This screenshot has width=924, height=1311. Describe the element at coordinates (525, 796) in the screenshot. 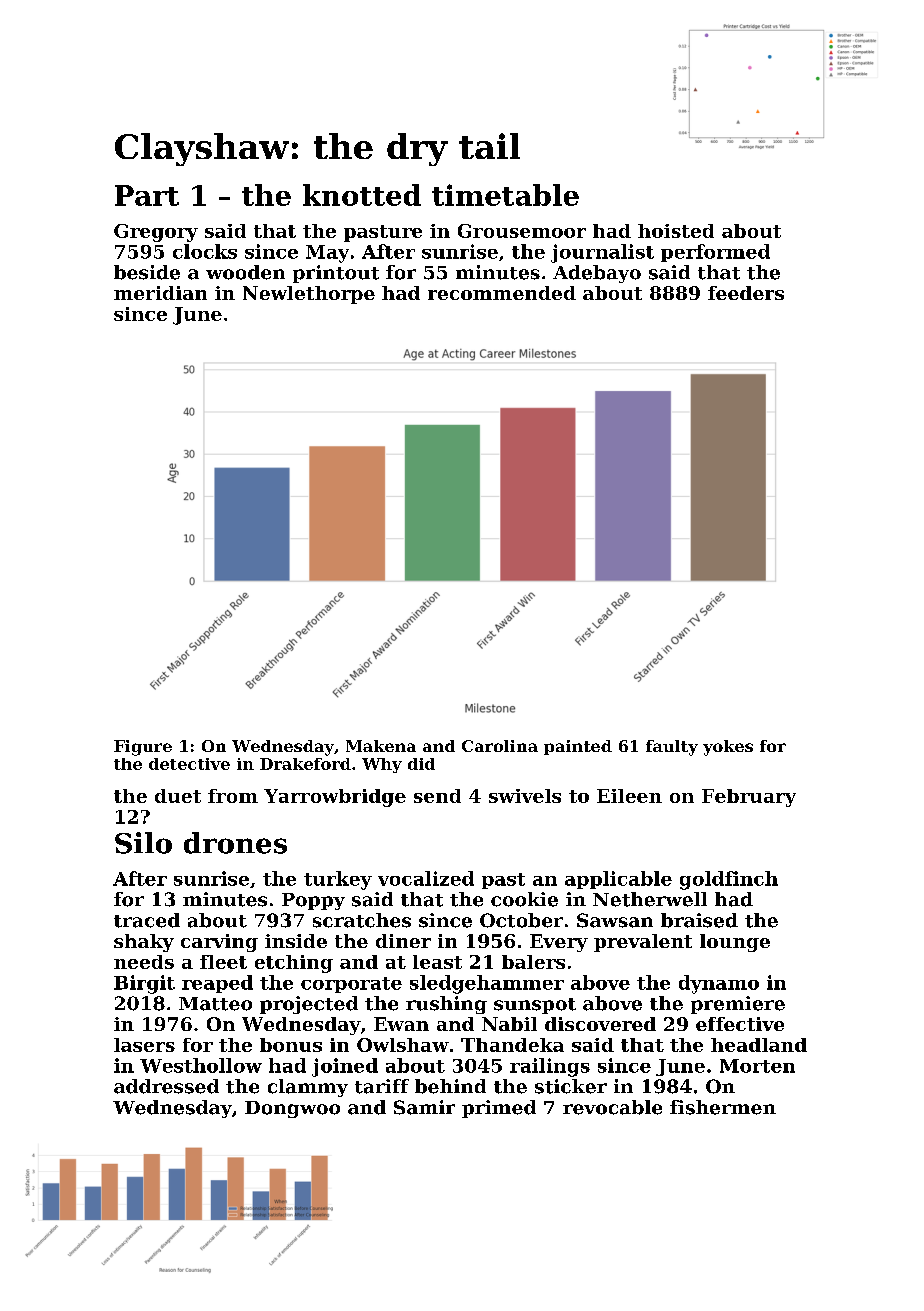

I see `swivels` at that location.
